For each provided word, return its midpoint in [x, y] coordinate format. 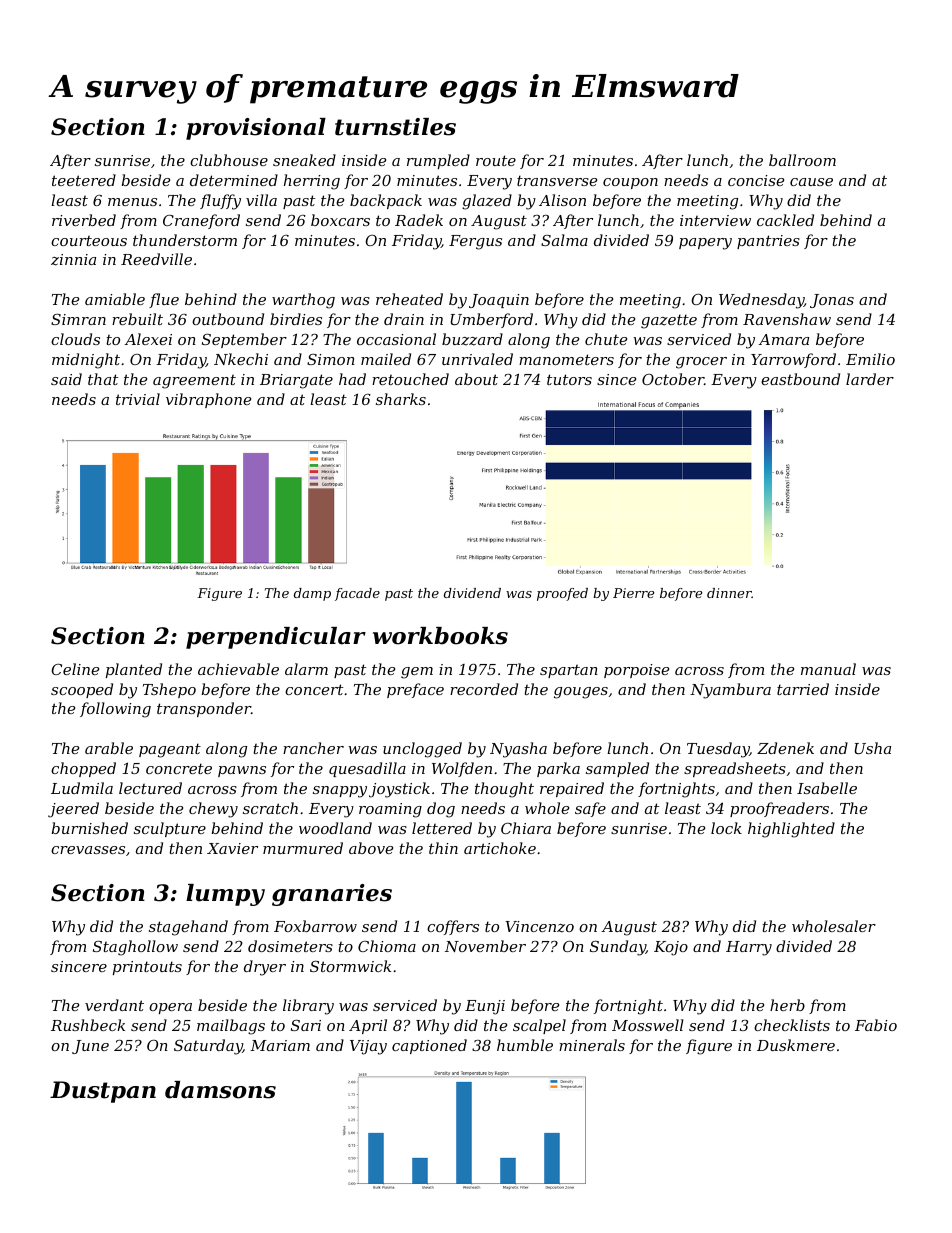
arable [109, 748]
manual [828, 669]
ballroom [802, 160]
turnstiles [395, 127]
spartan [569, 671]
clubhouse [229, 160]
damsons [220, 1090]
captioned [429, 1046]
